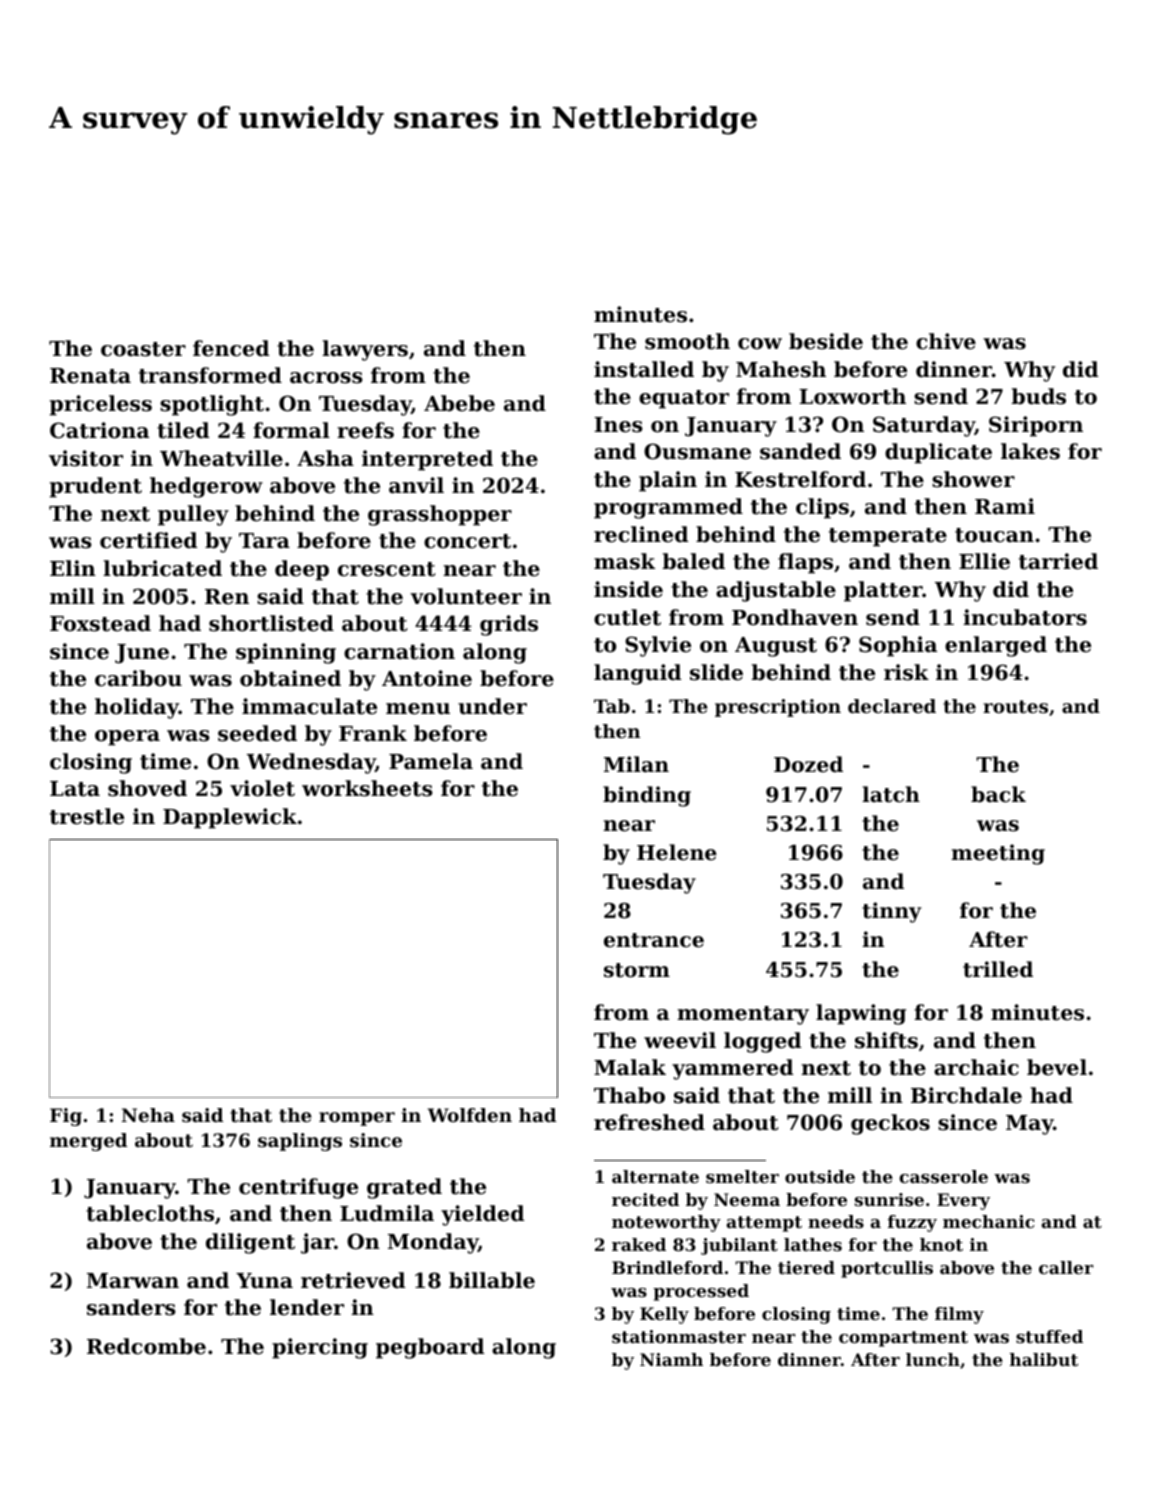 The height and width of the image is (1491, 1152). I want to click on concert, so click(467, 541).
